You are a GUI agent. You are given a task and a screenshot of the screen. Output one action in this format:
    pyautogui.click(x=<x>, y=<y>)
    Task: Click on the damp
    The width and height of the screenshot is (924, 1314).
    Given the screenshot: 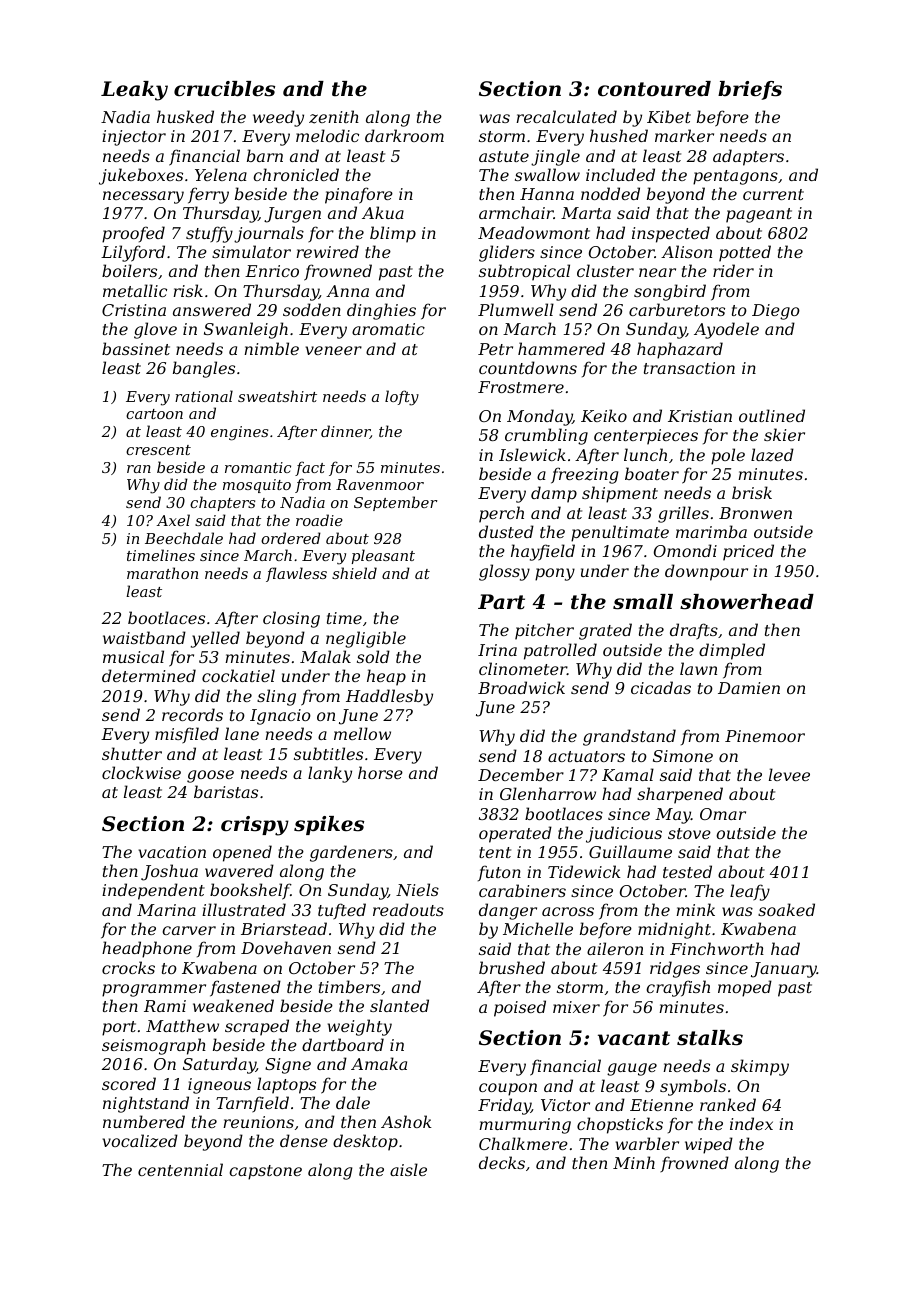 What is the action you would take?
    pyautogui.click(x=554, y=494)
